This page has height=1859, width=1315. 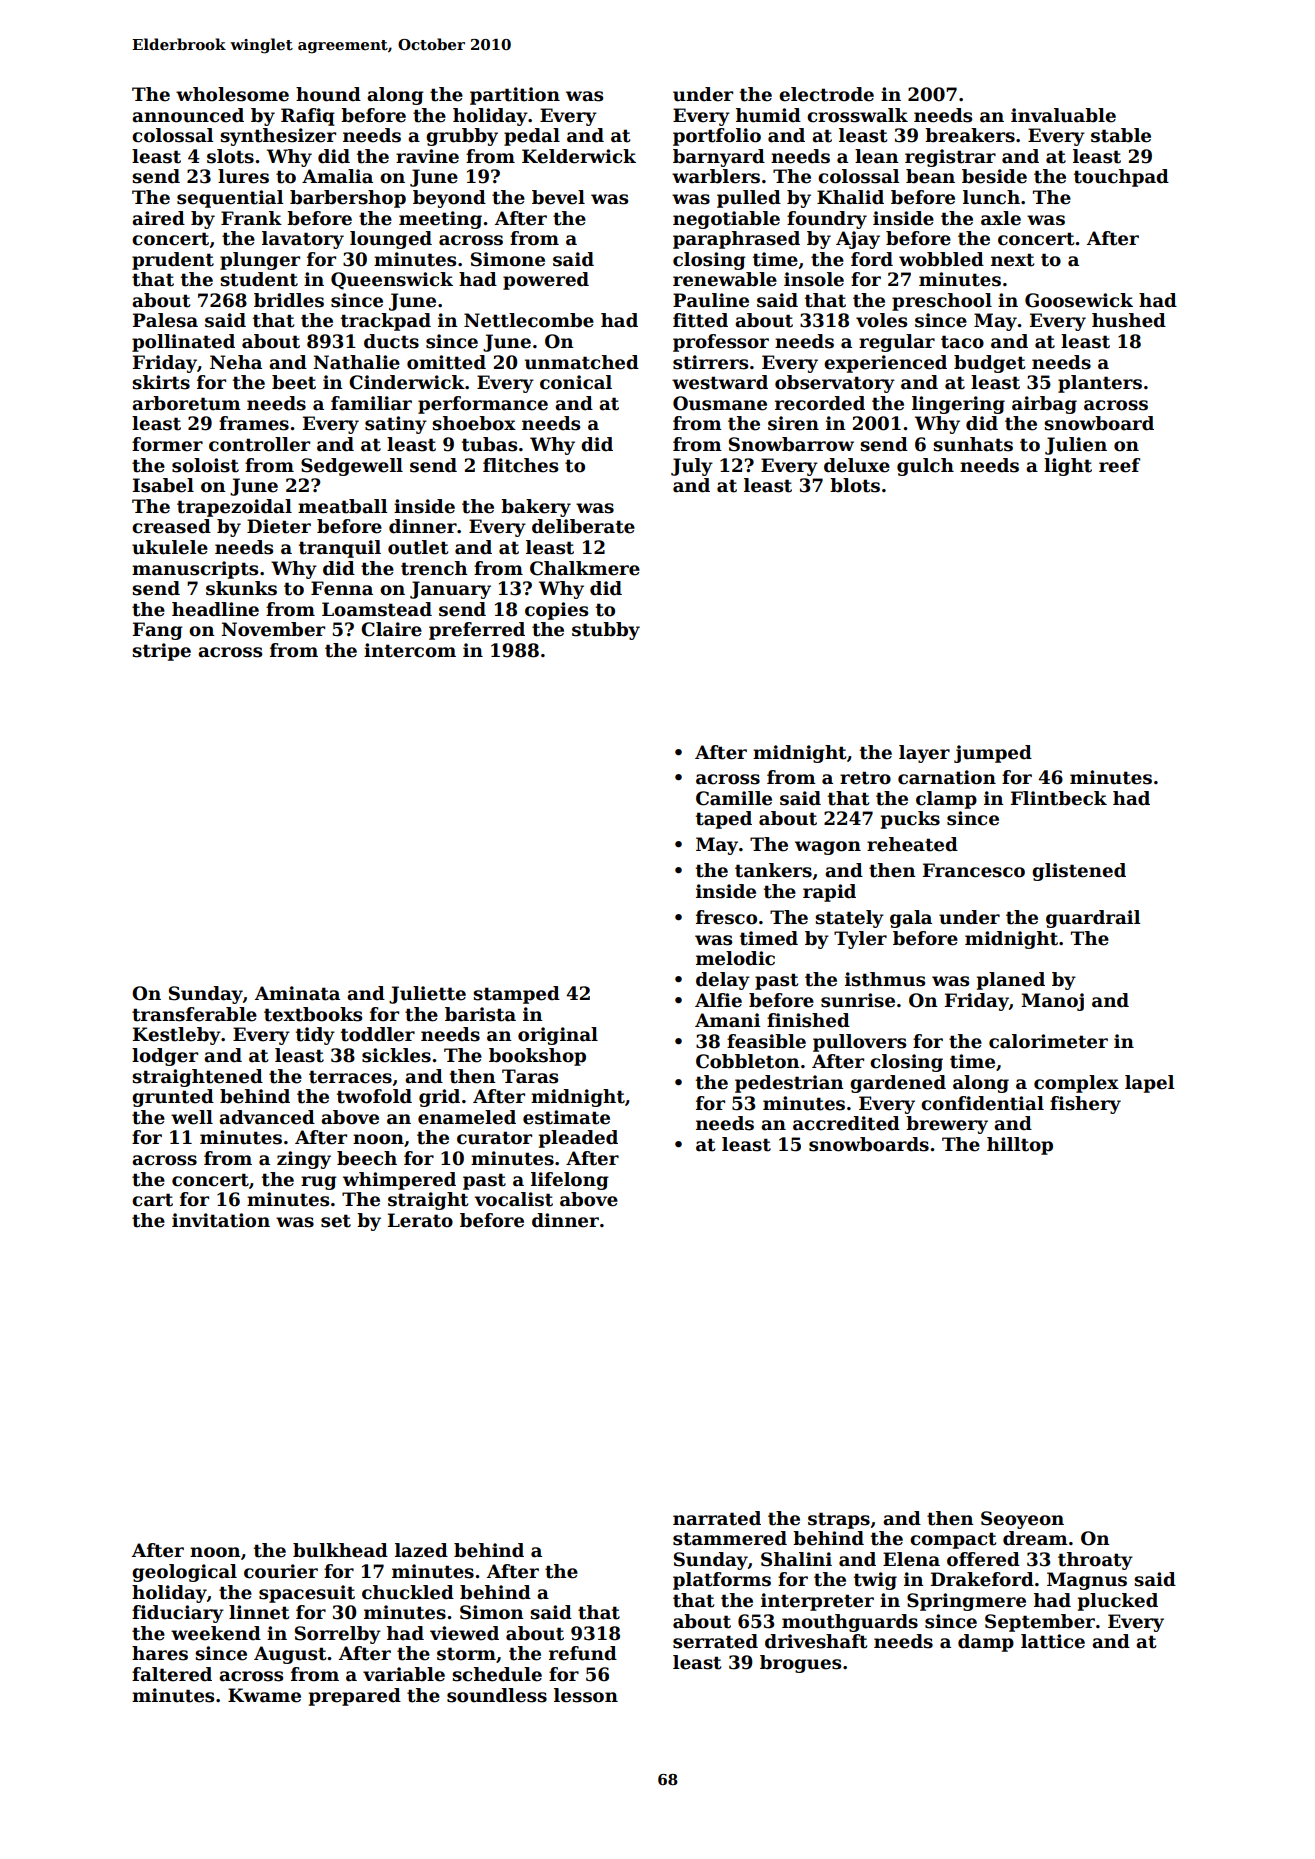 What do you see at coordinates (566, 1117) in the page?
I see `estimate` at bounding box center [566, 1117].
